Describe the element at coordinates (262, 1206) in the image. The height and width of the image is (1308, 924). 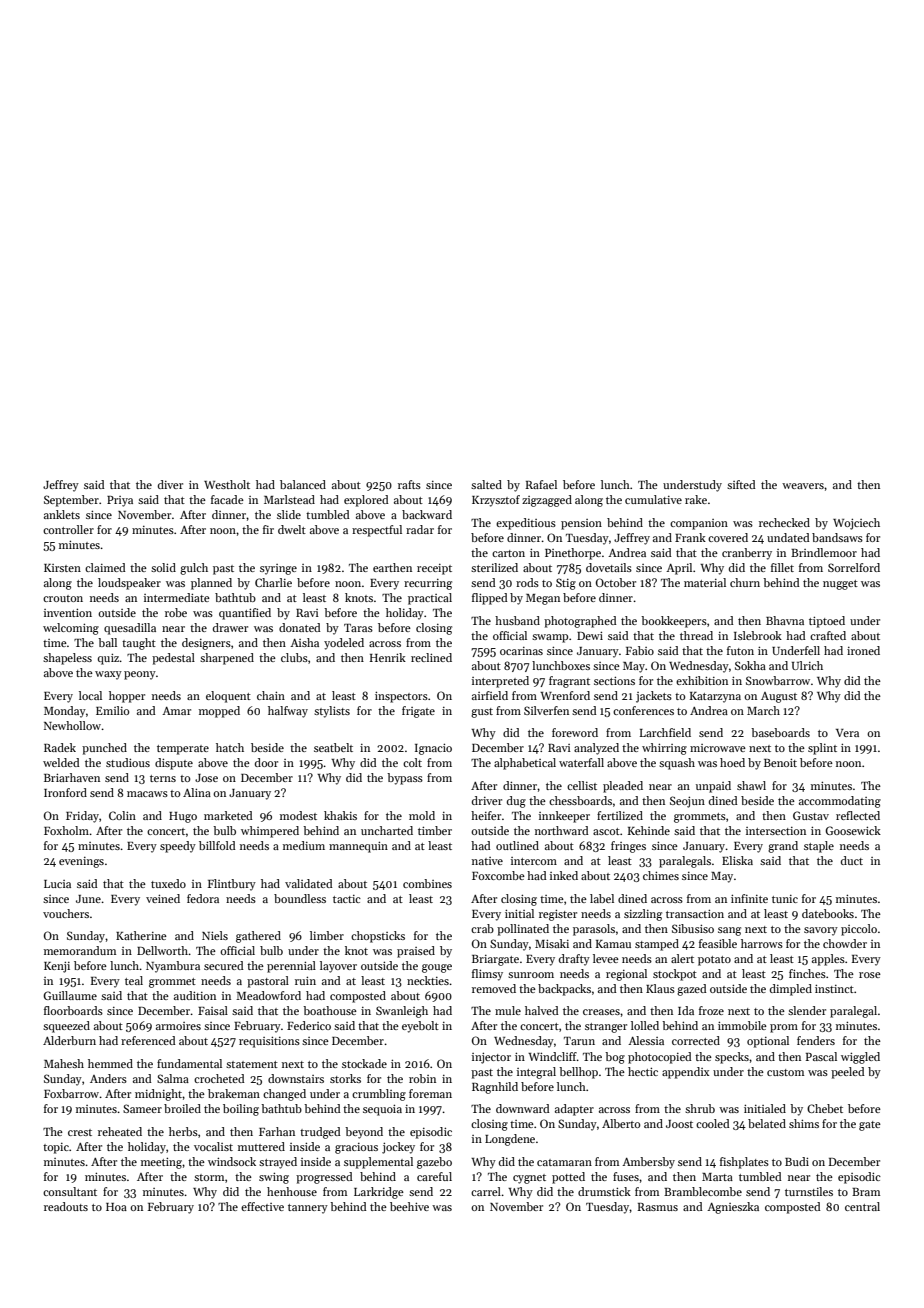
I see `effective` at that location.
